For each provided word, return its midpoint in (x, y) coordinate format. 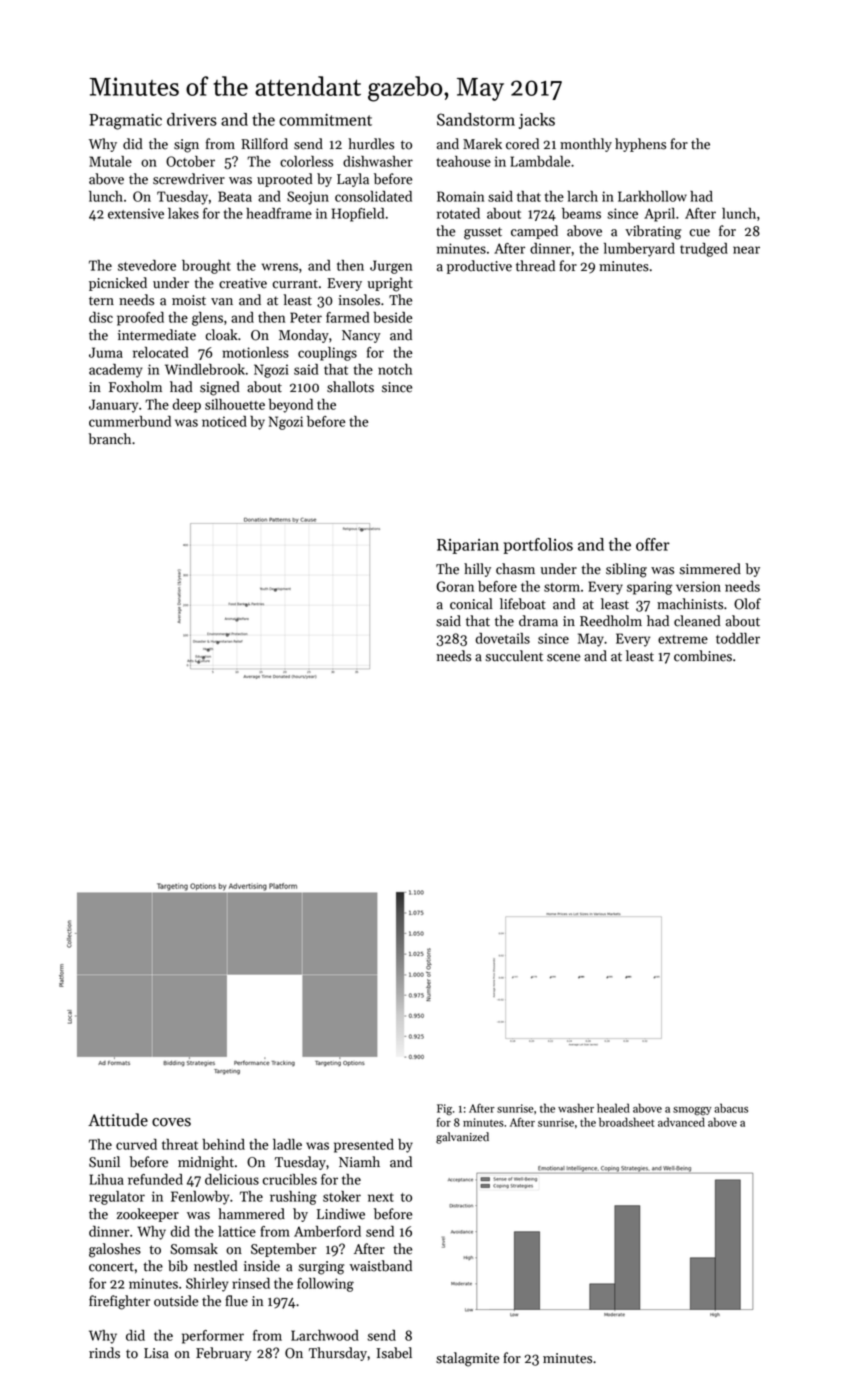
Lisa (156, 1353)
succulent (514, 656)
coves (171, 1122)
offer (653, 544)
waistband (381, 1266)
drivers (192, 119)
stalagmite (467, 1359)
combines (703, 656)
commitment (325, 120)
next (381, 1197)
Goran (455, 586)
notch (395, 369)
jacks (537, 121)
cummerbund (130, 421)
